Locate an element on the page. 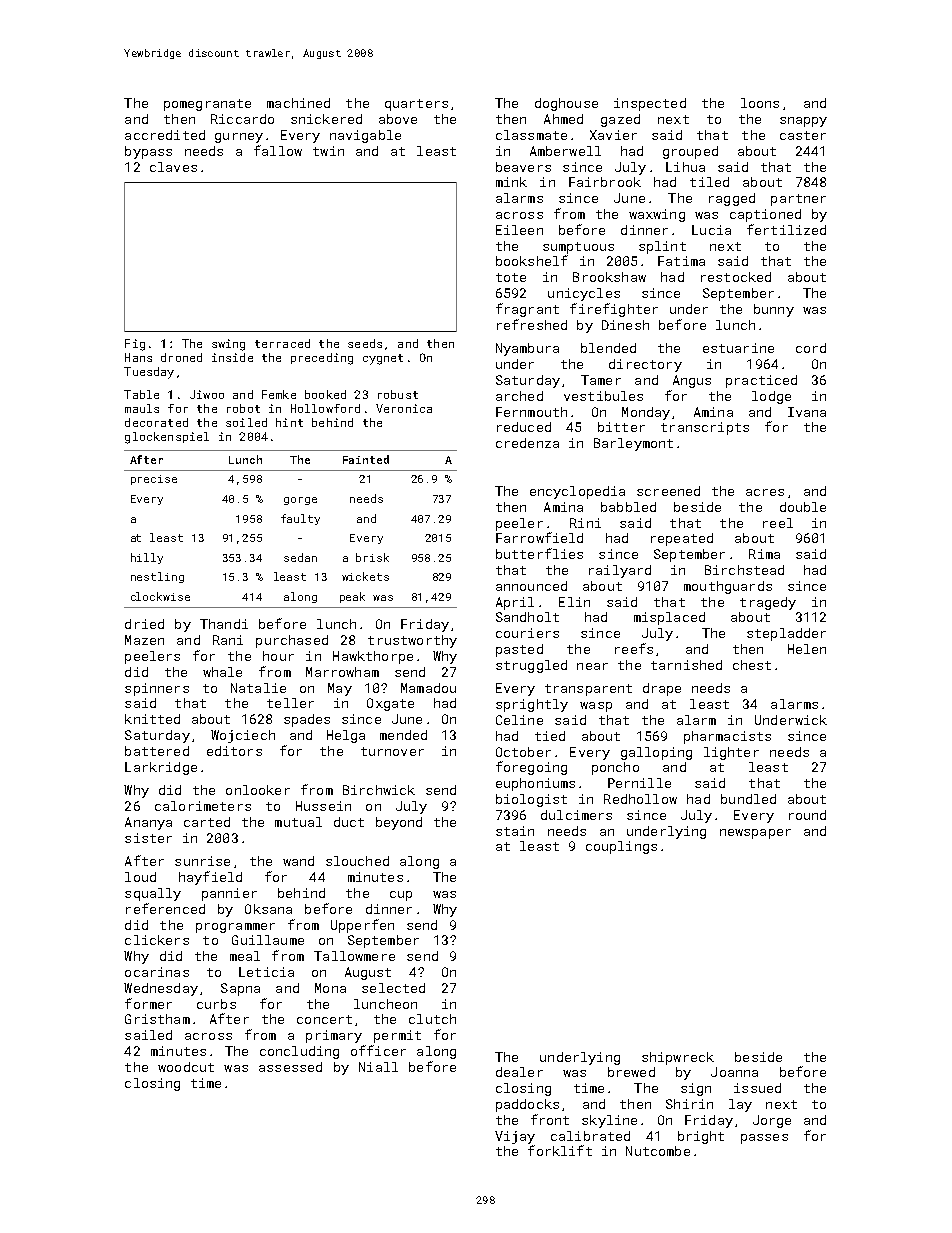  quarters is located at coordinates (416, 105).
